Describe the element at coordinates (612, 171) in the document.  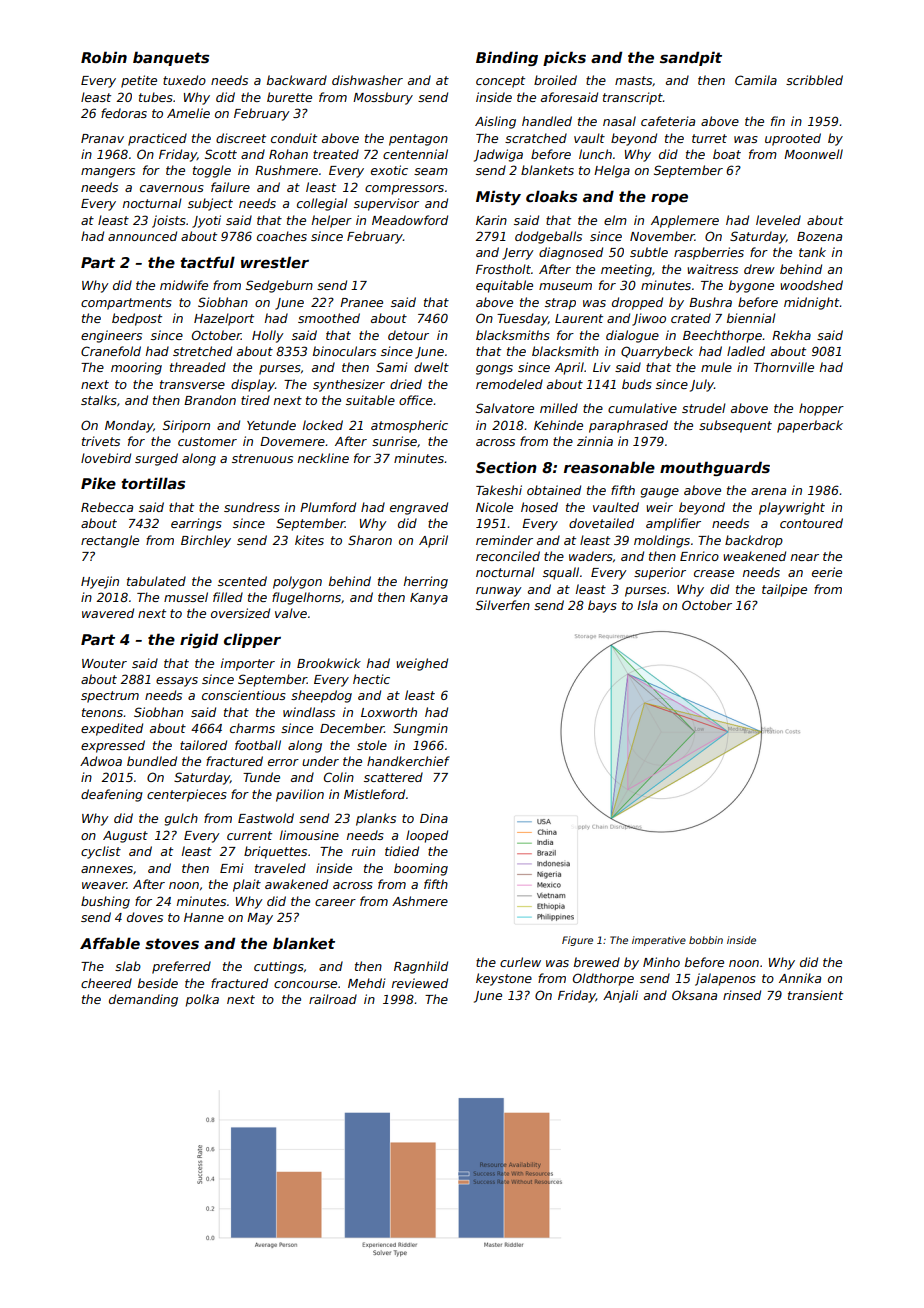
I see `Helga` at that location.
